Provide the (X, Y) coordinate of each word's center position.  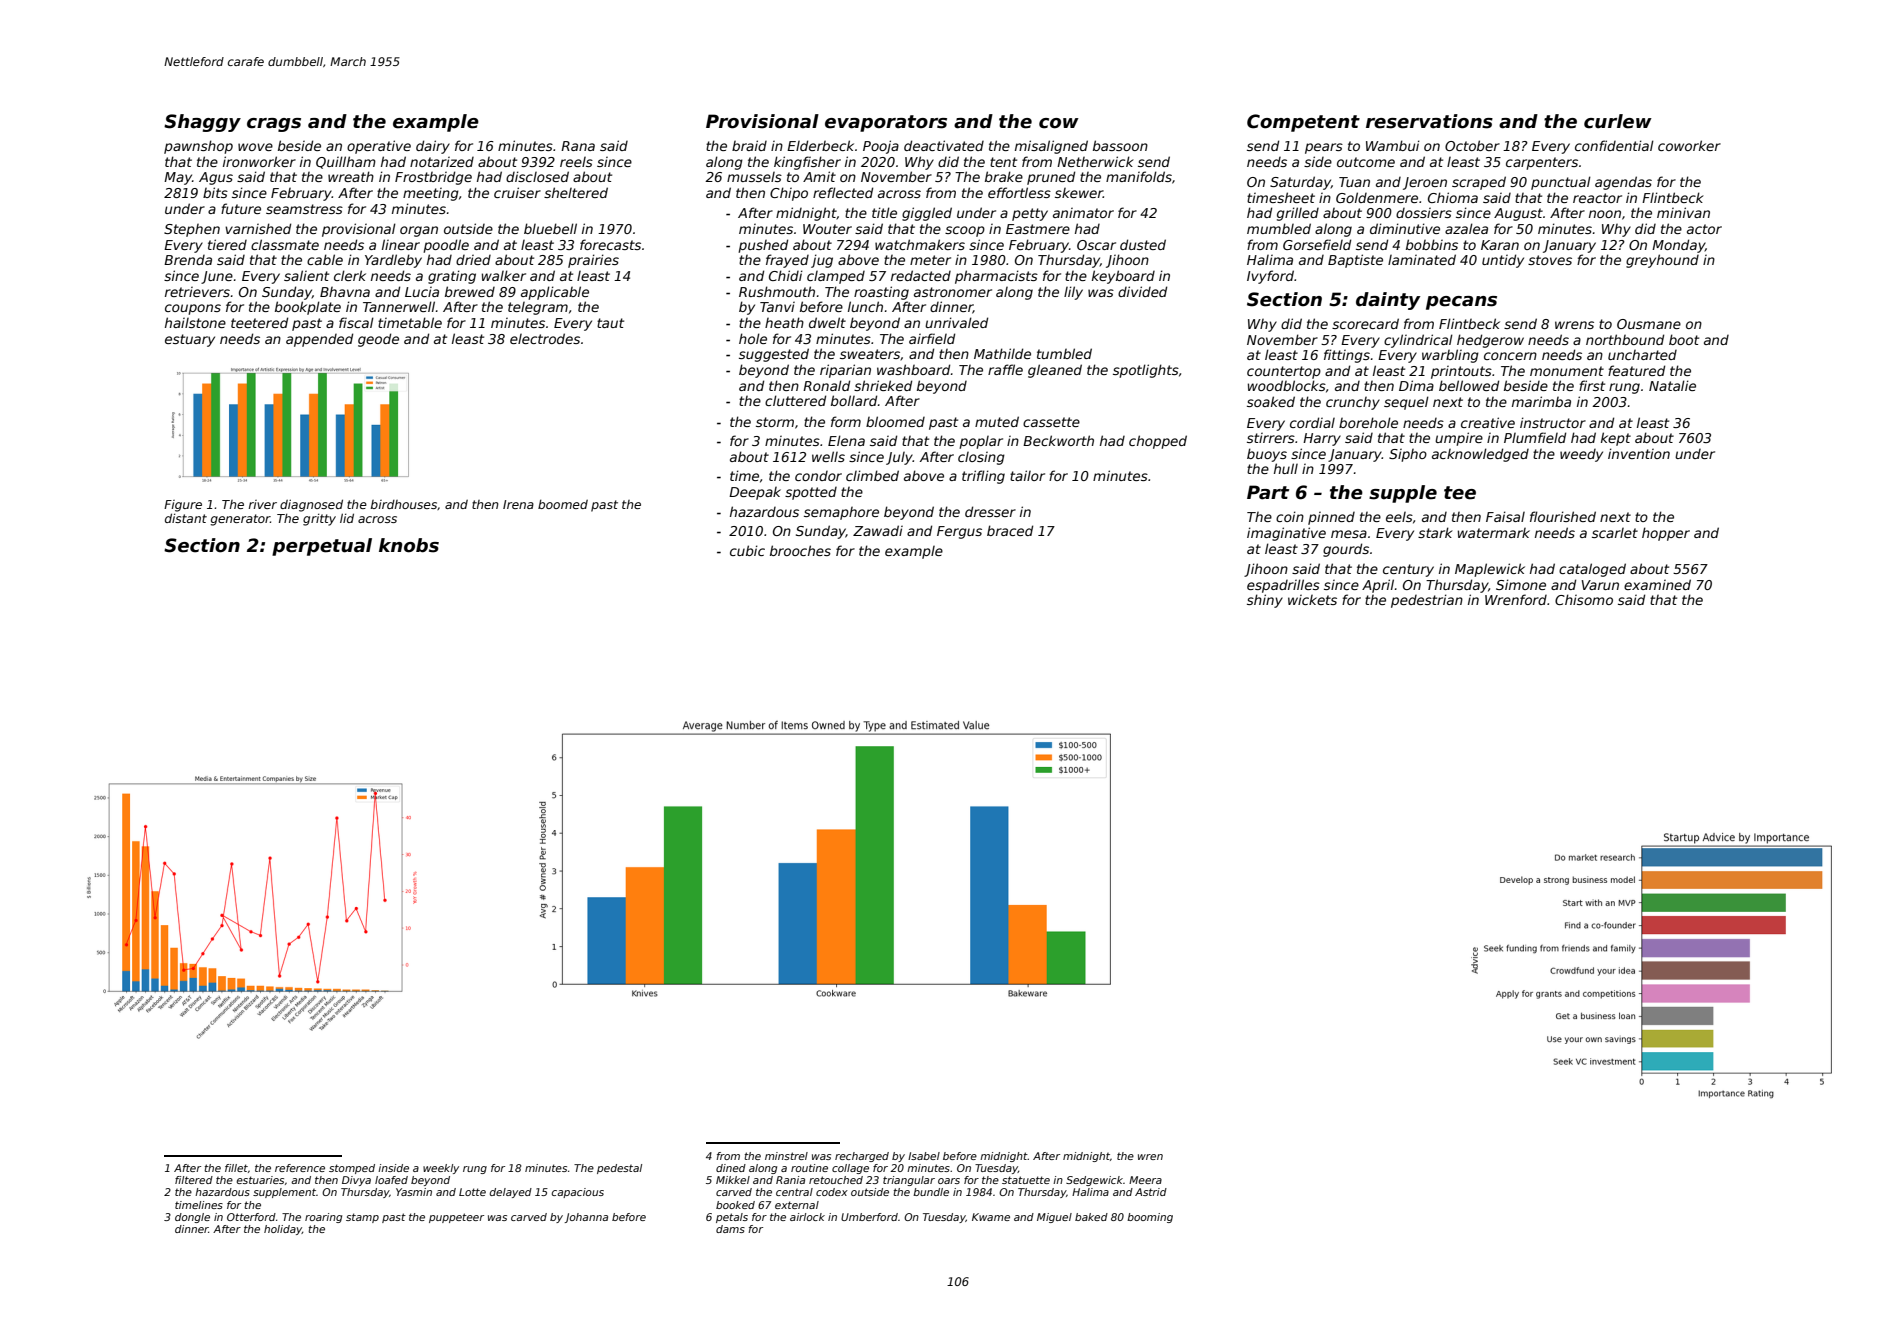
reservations (1429, 121)
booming (1150, 1218)
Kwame (991, 1217)
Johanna (586, 1218)
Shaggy (202, 123)
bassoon (1120, 145)
